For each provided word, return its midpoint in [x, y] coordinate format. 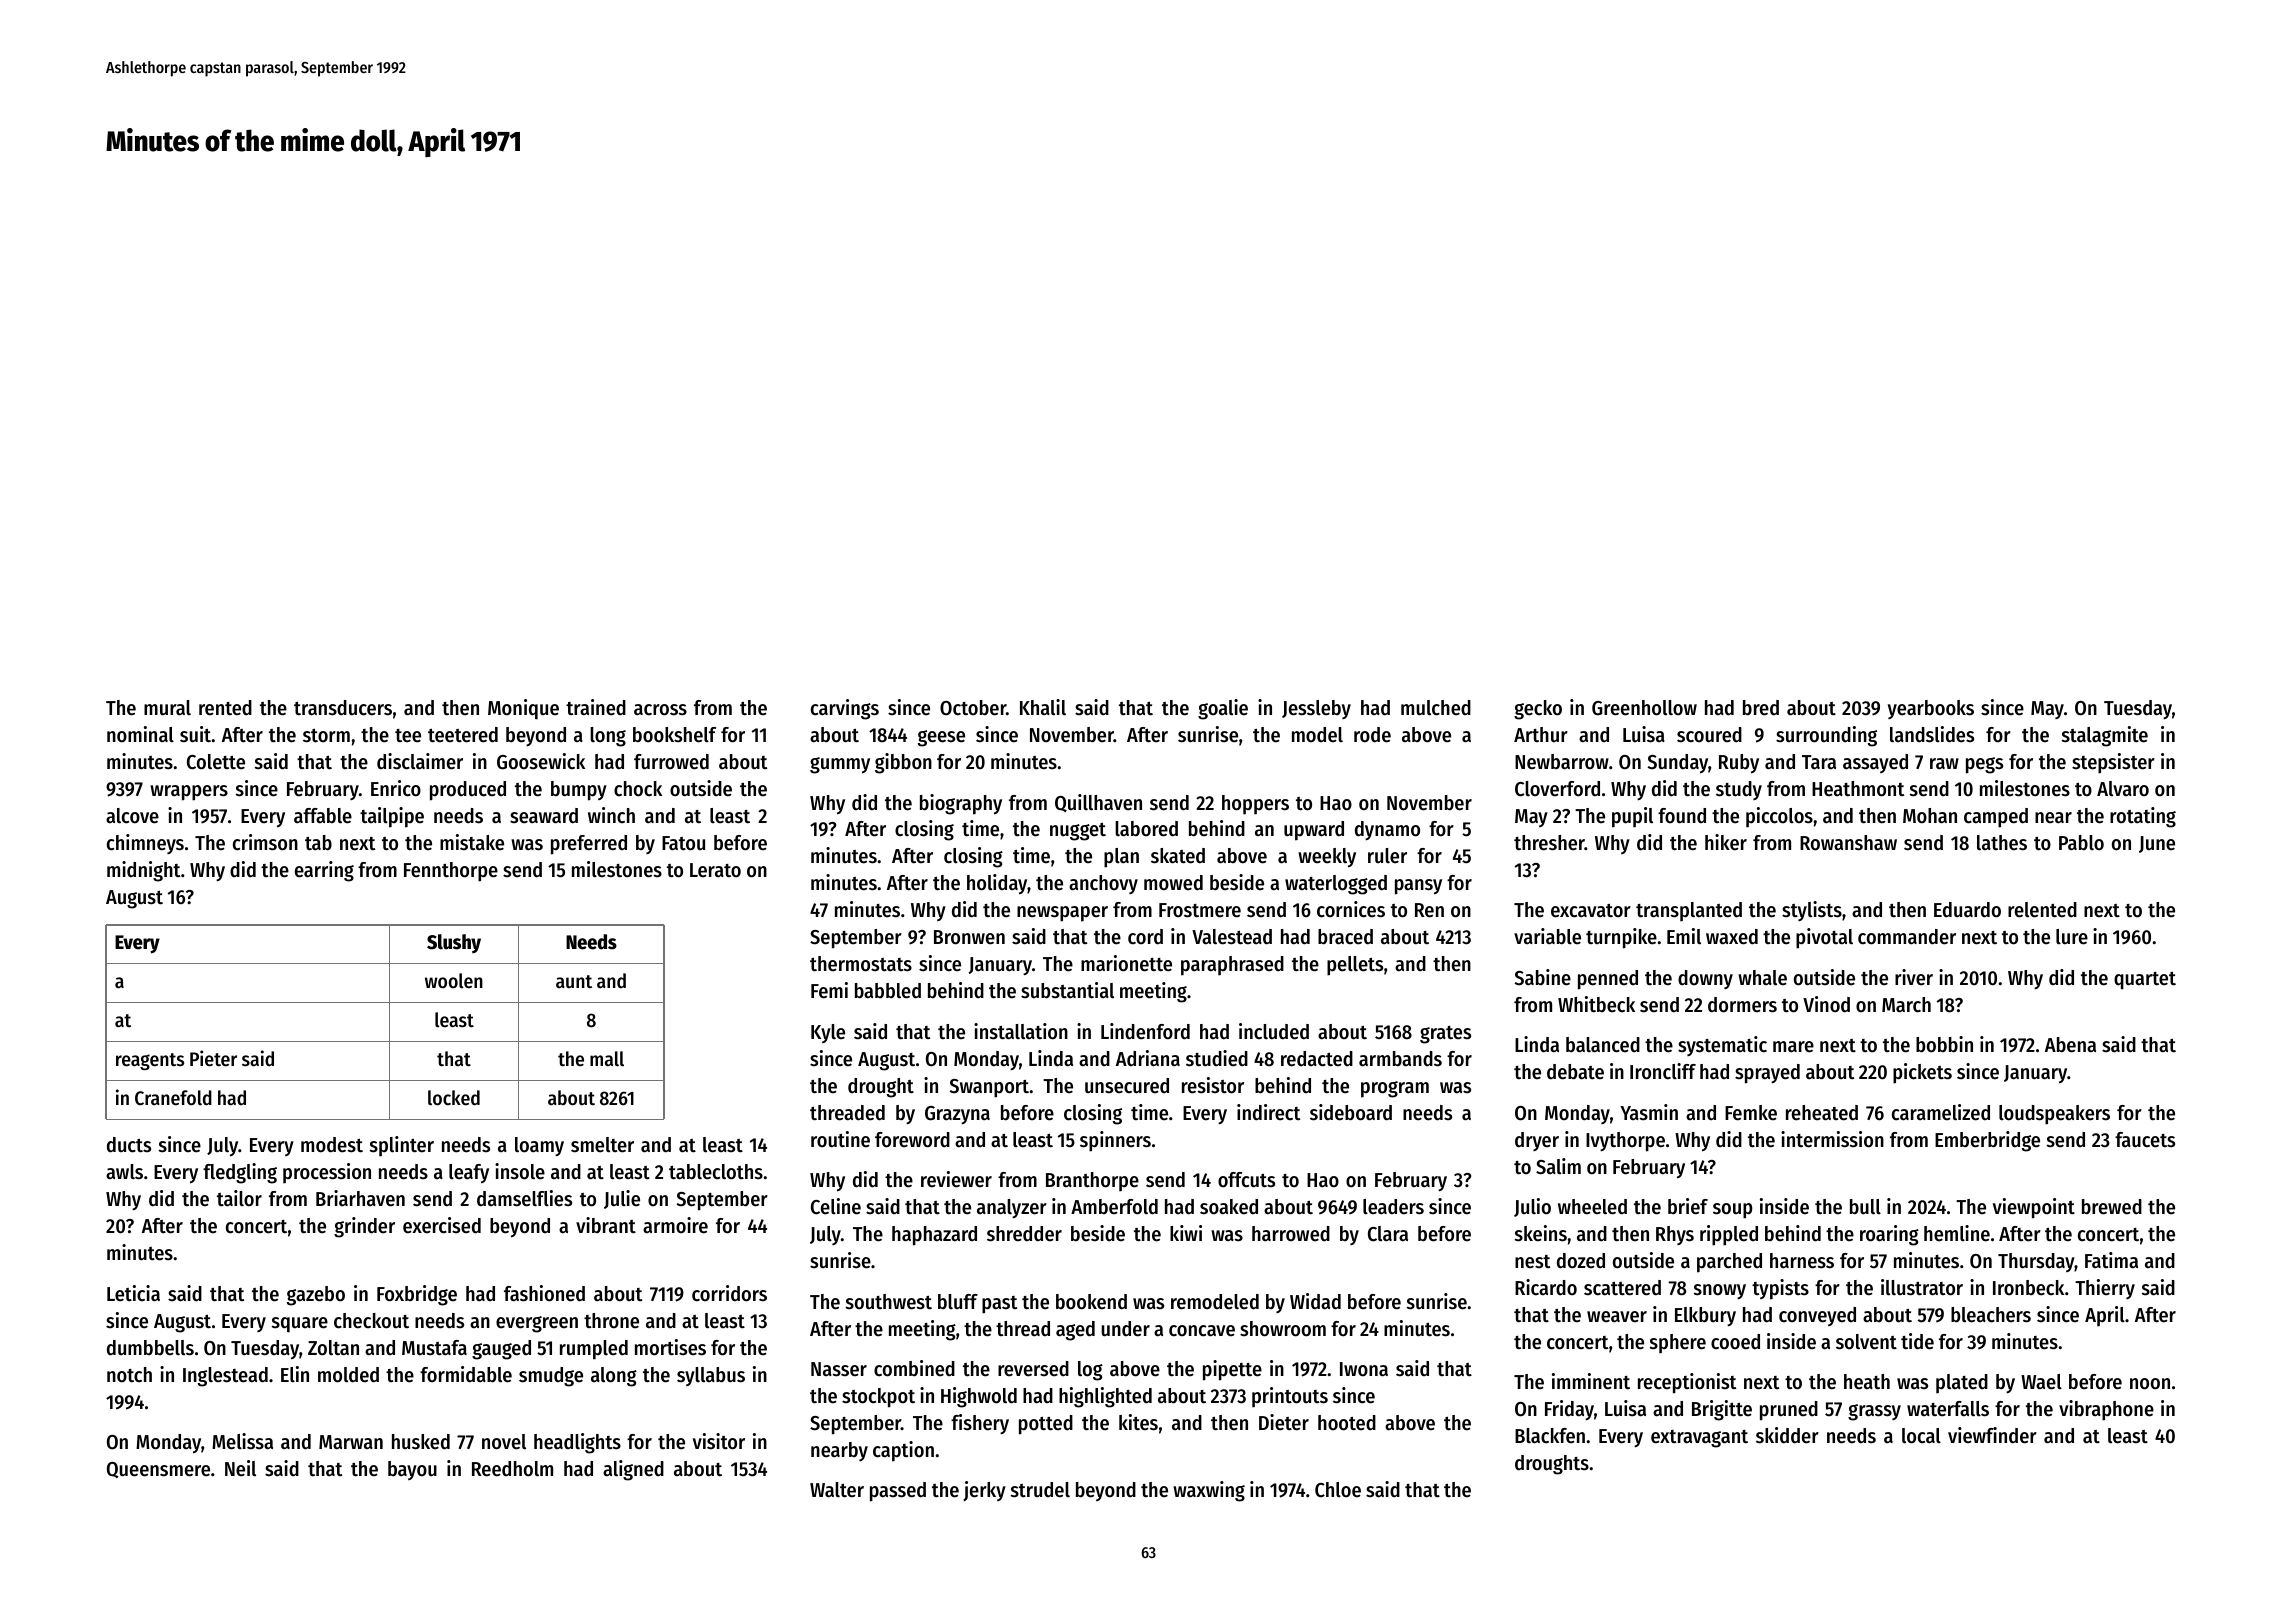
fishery [980, 1424]
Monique [523, 709]
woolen [454, 981]
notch [129, 1375]
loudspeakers [2054, 1115]
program [1395, 1089]
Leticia [133, 1293]
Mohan [1930, 816]
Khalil [1043, 707]
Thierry [2105, 1289]
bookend [1091, 1302]
